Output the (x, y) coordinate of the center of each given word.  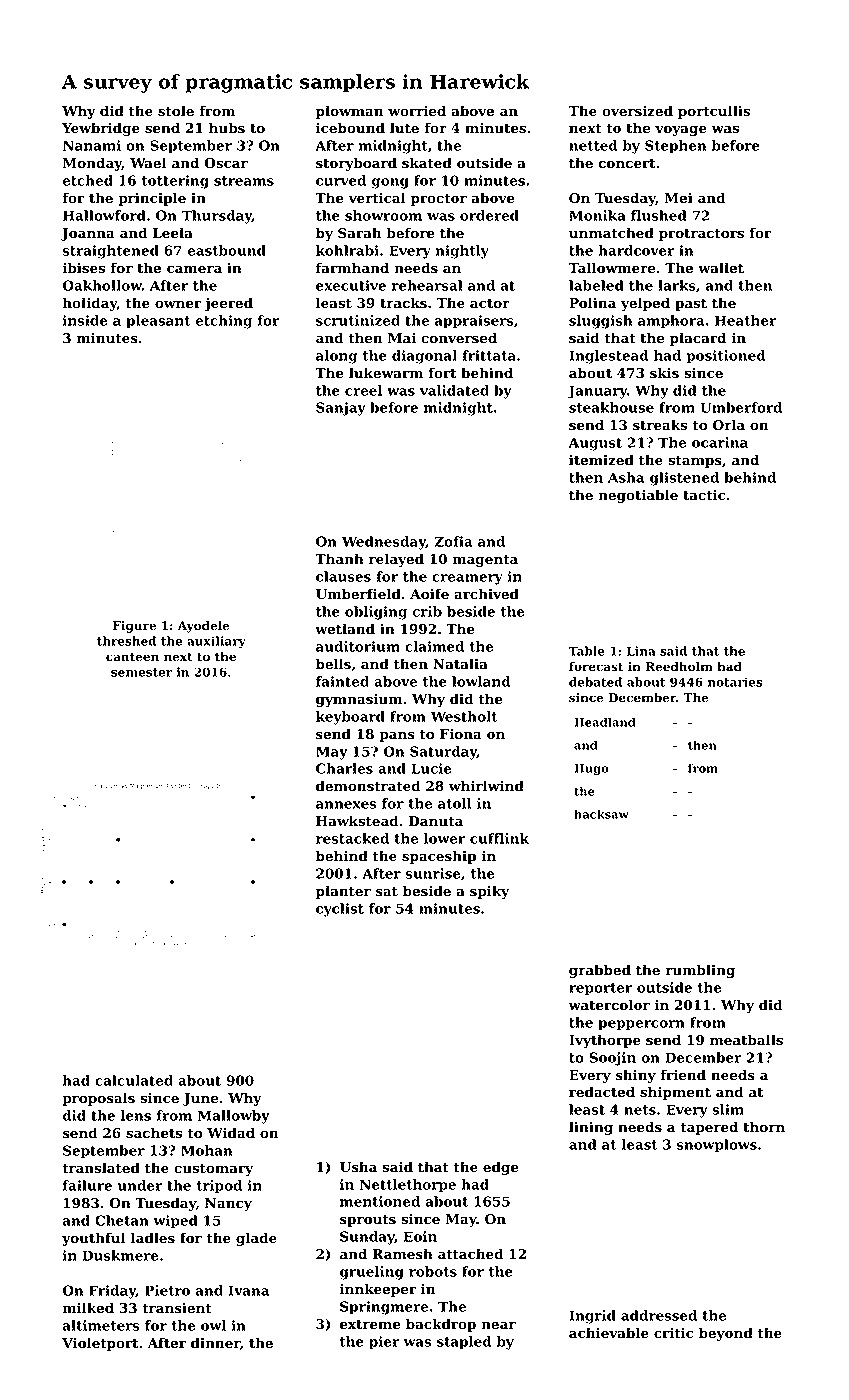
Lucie (431, 768)
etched (88, 180)
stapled (464, 1343)
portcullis (714, 112)
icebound (350, 128)
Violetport (100, 1344)
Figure (134, 627)
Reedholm (679, 667)
